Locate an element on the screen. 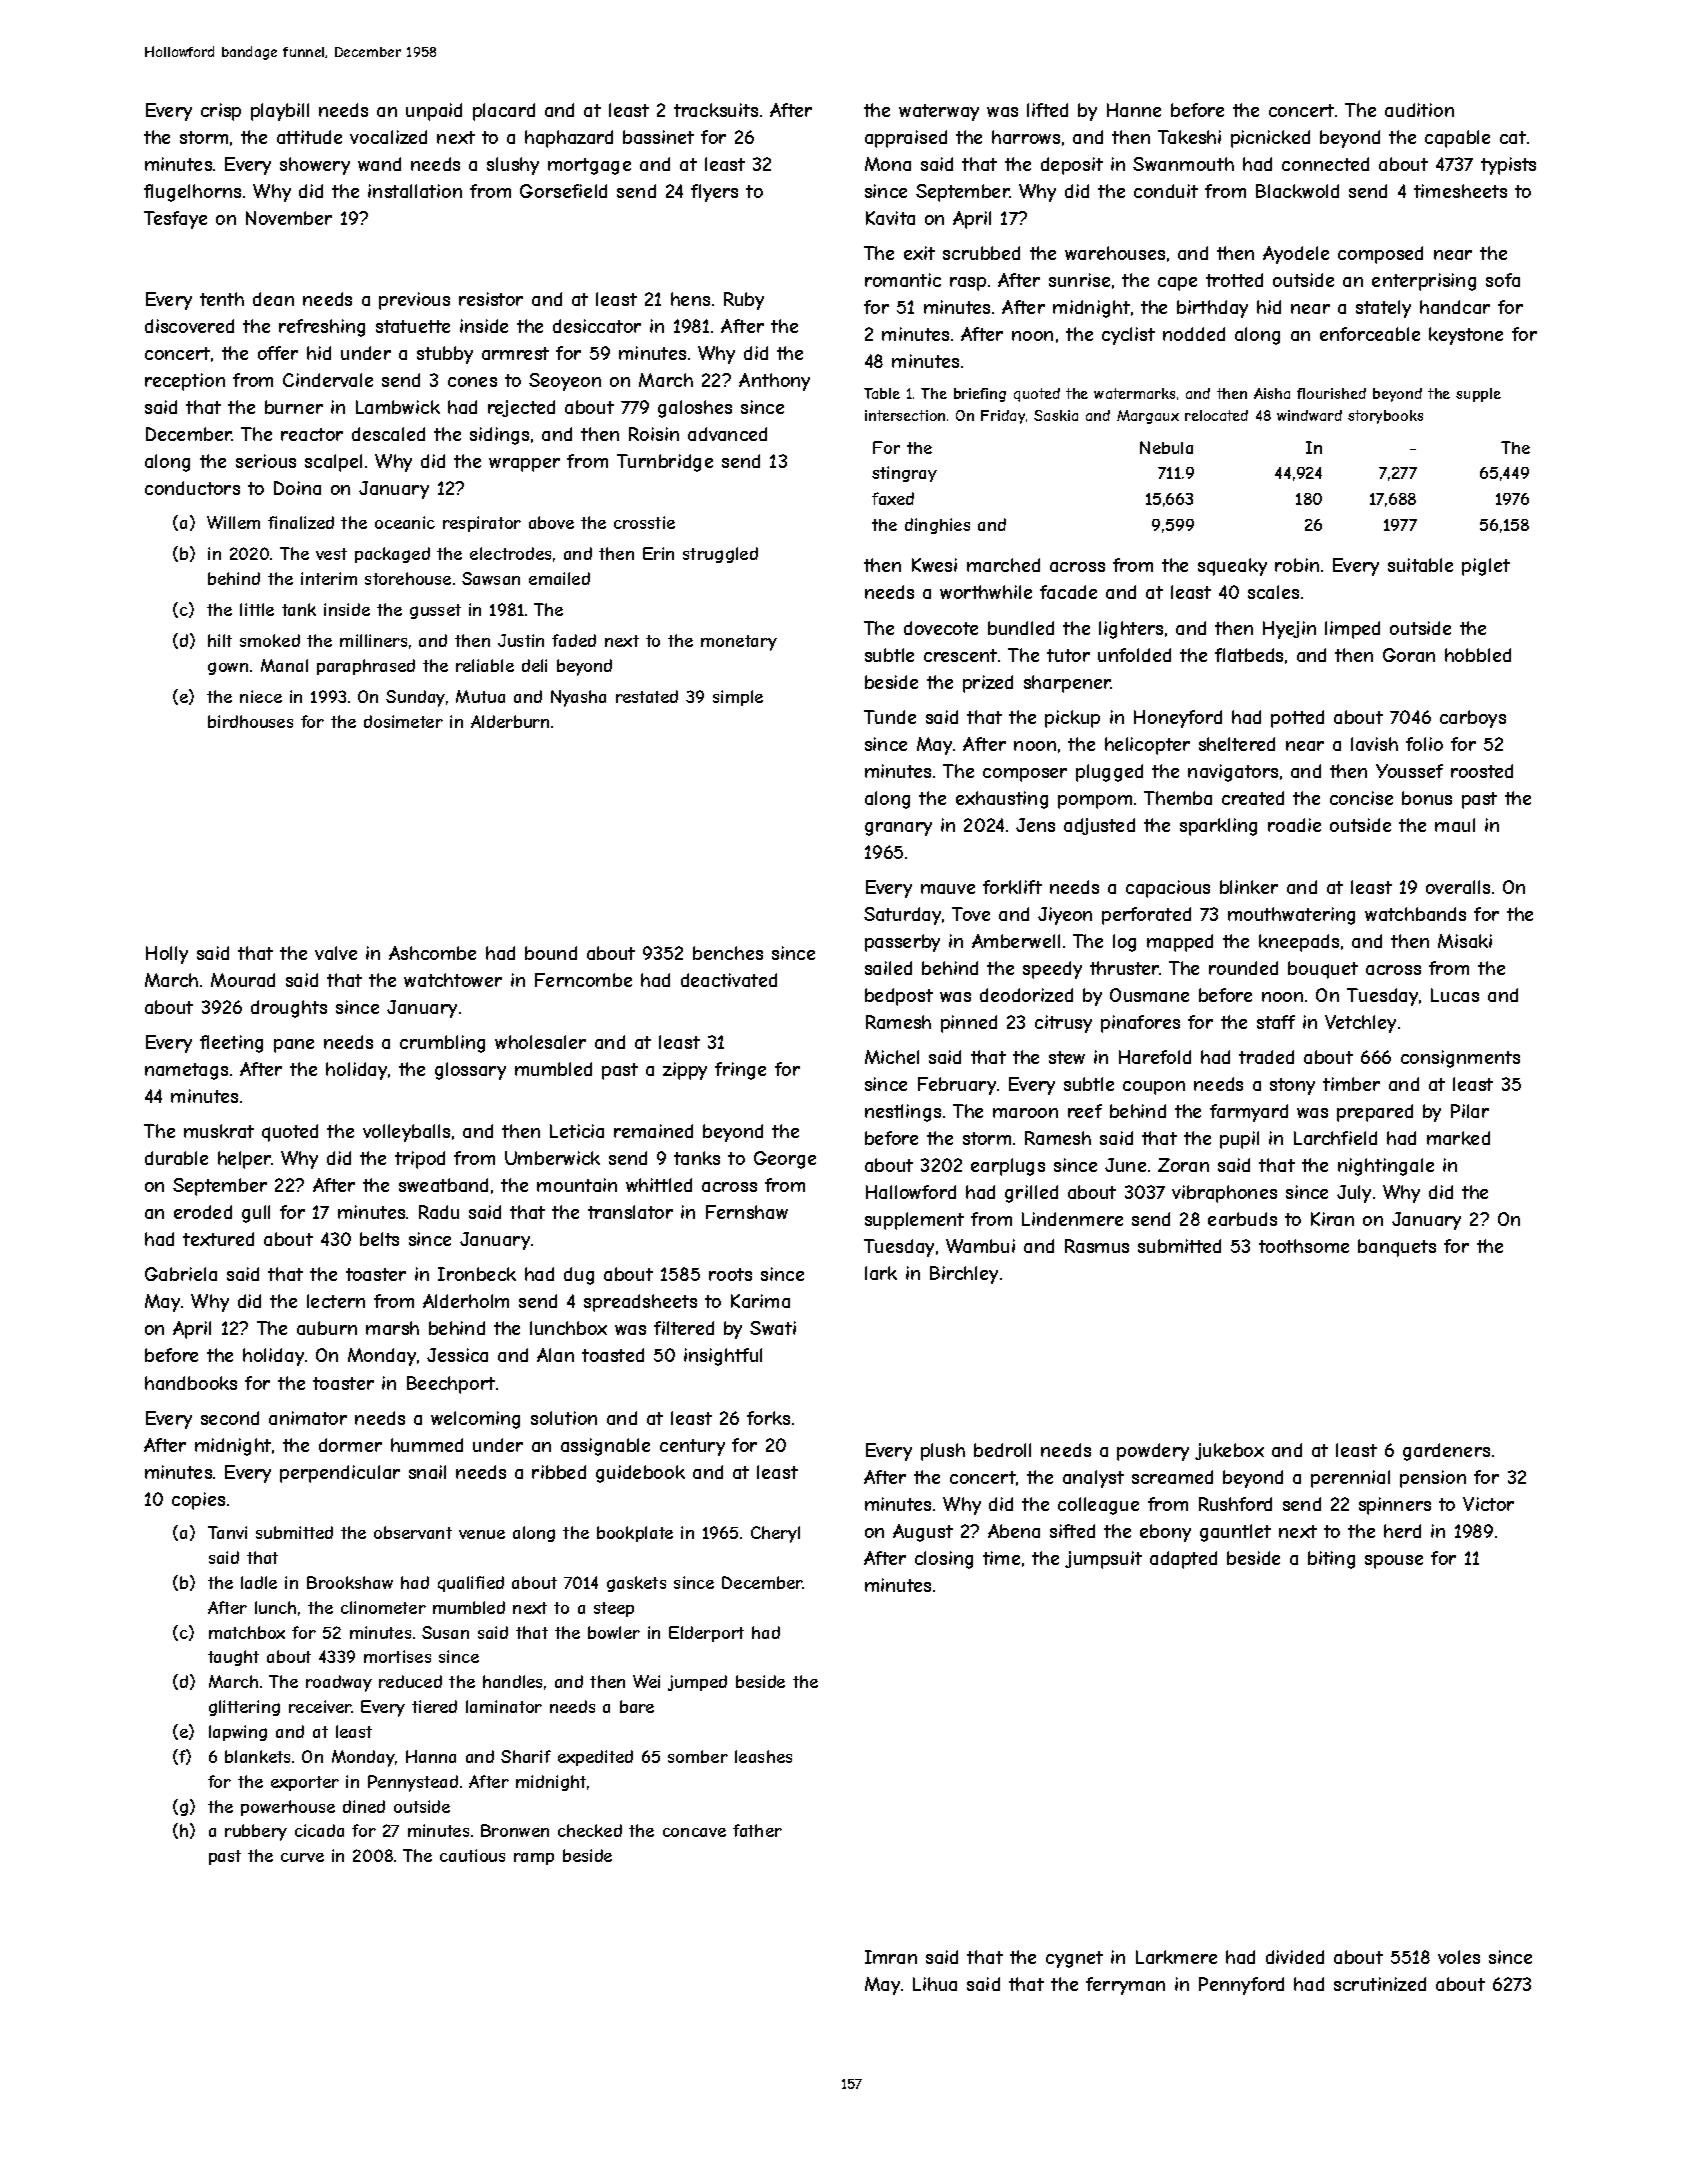 This screenshot has height=2178, width=1683. June is located at coordinates (1125, 1165).
